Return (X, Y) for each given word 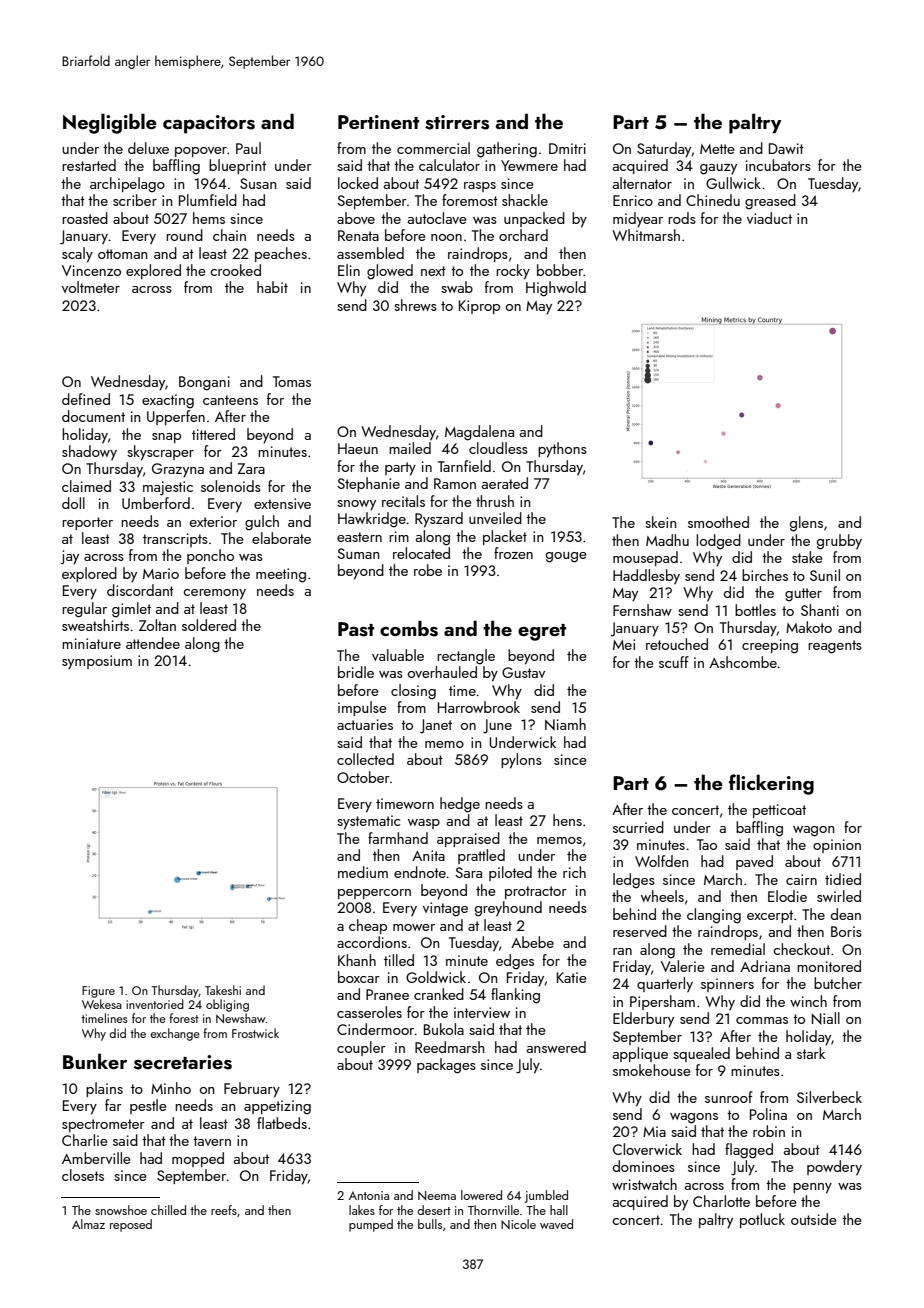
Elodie (787, 896)
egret (542, 632)
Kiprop (479, 307)
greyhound (508, 909)
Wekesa (102, 1004)
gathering (507, 150)
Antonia (369, 1195)
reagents (835, 647)
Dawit (786, 148)
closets (83, 1175)
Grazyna (178, 470)
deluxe (148, 148)
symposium (97, 662)
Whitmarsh (646, 235)
